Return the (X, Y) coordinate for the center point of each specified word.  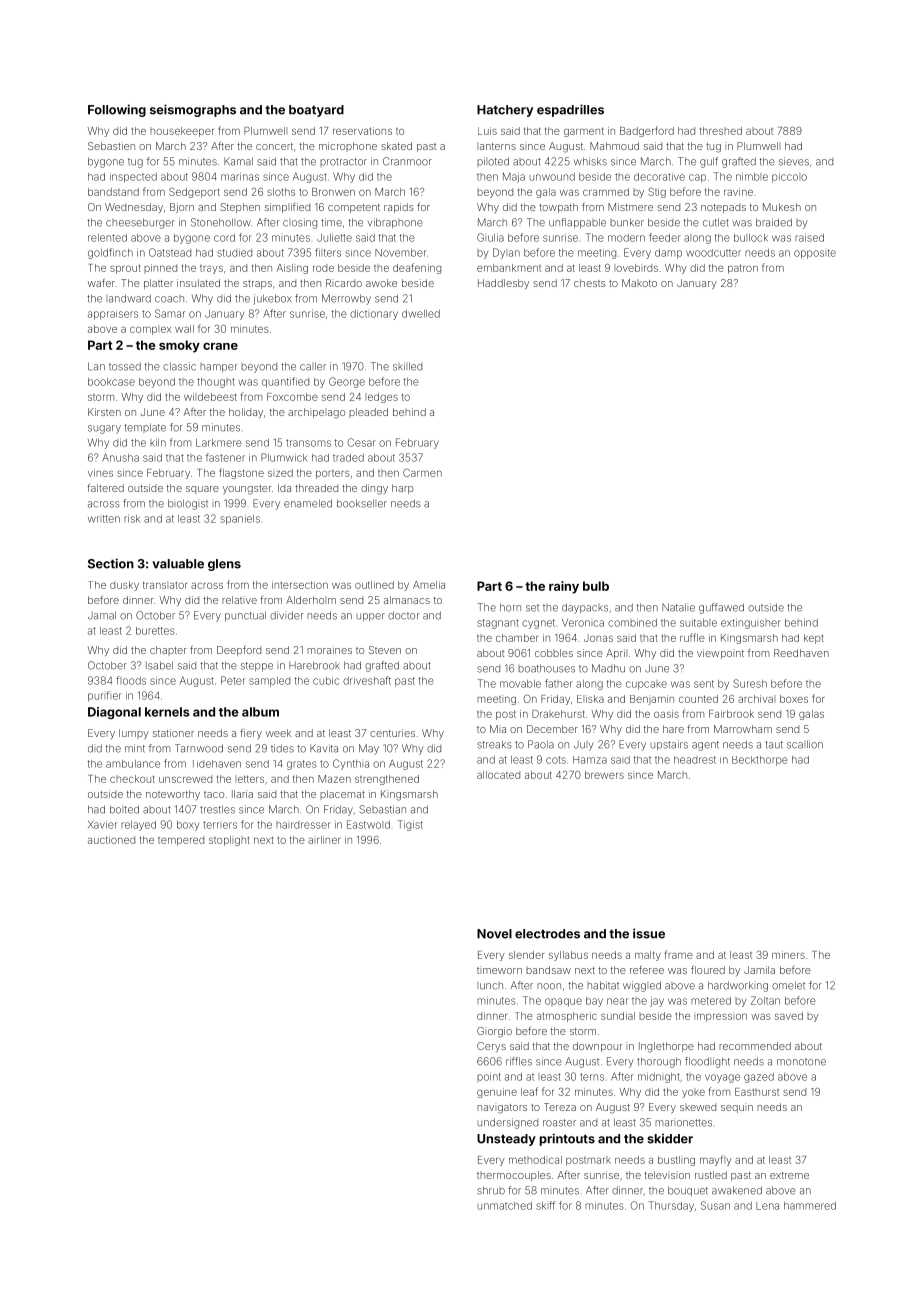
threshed (721, 131)
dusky (124, 586)
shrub (491, 1190)
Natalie (678, 607)
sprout (125, 269)
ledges (381, 398)
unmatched (504, 1206)
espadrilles (570, 110)
